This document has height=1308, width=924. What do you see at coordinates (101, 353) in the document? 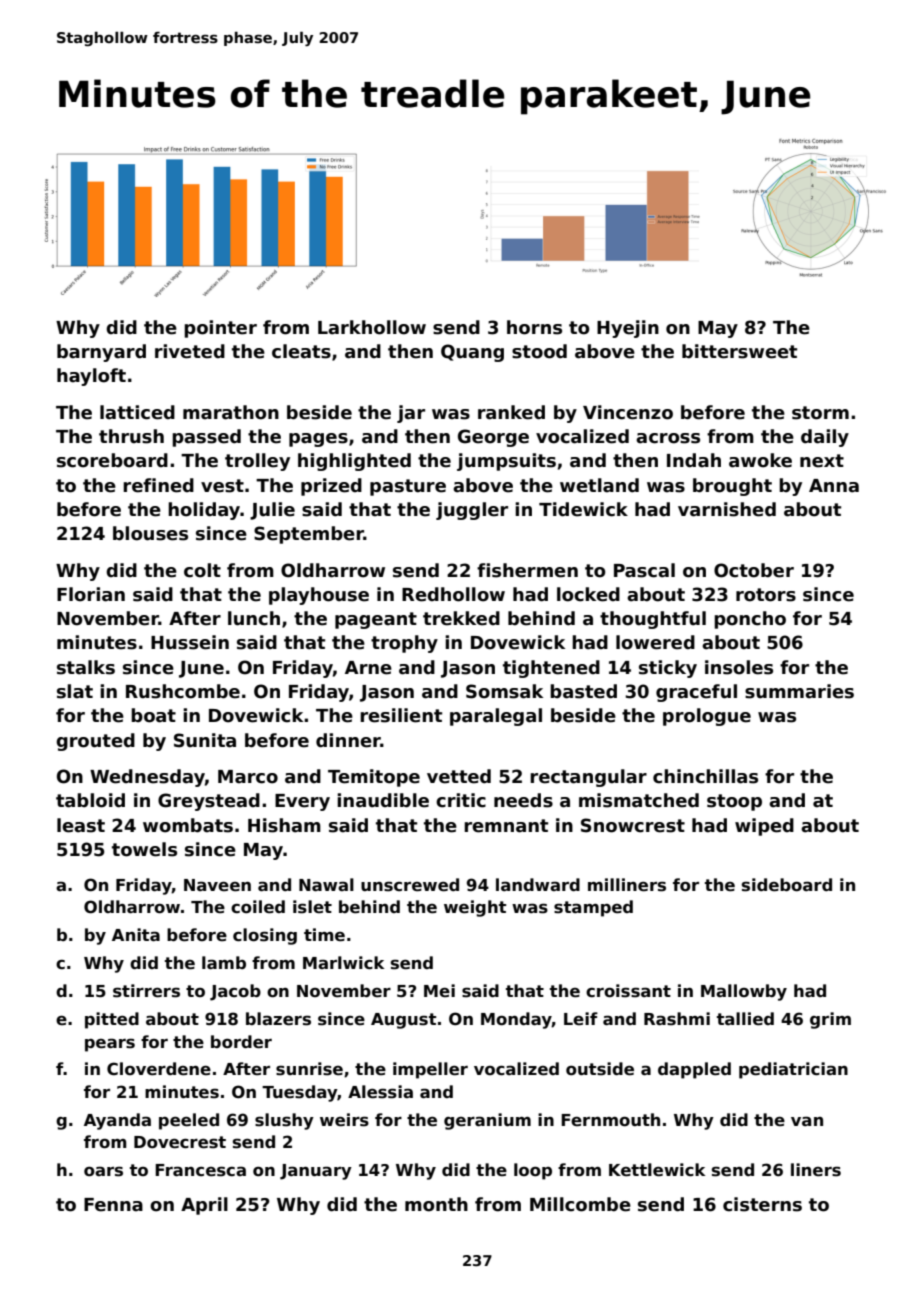
I see `barnyard` at bounding box center [101, 353].
